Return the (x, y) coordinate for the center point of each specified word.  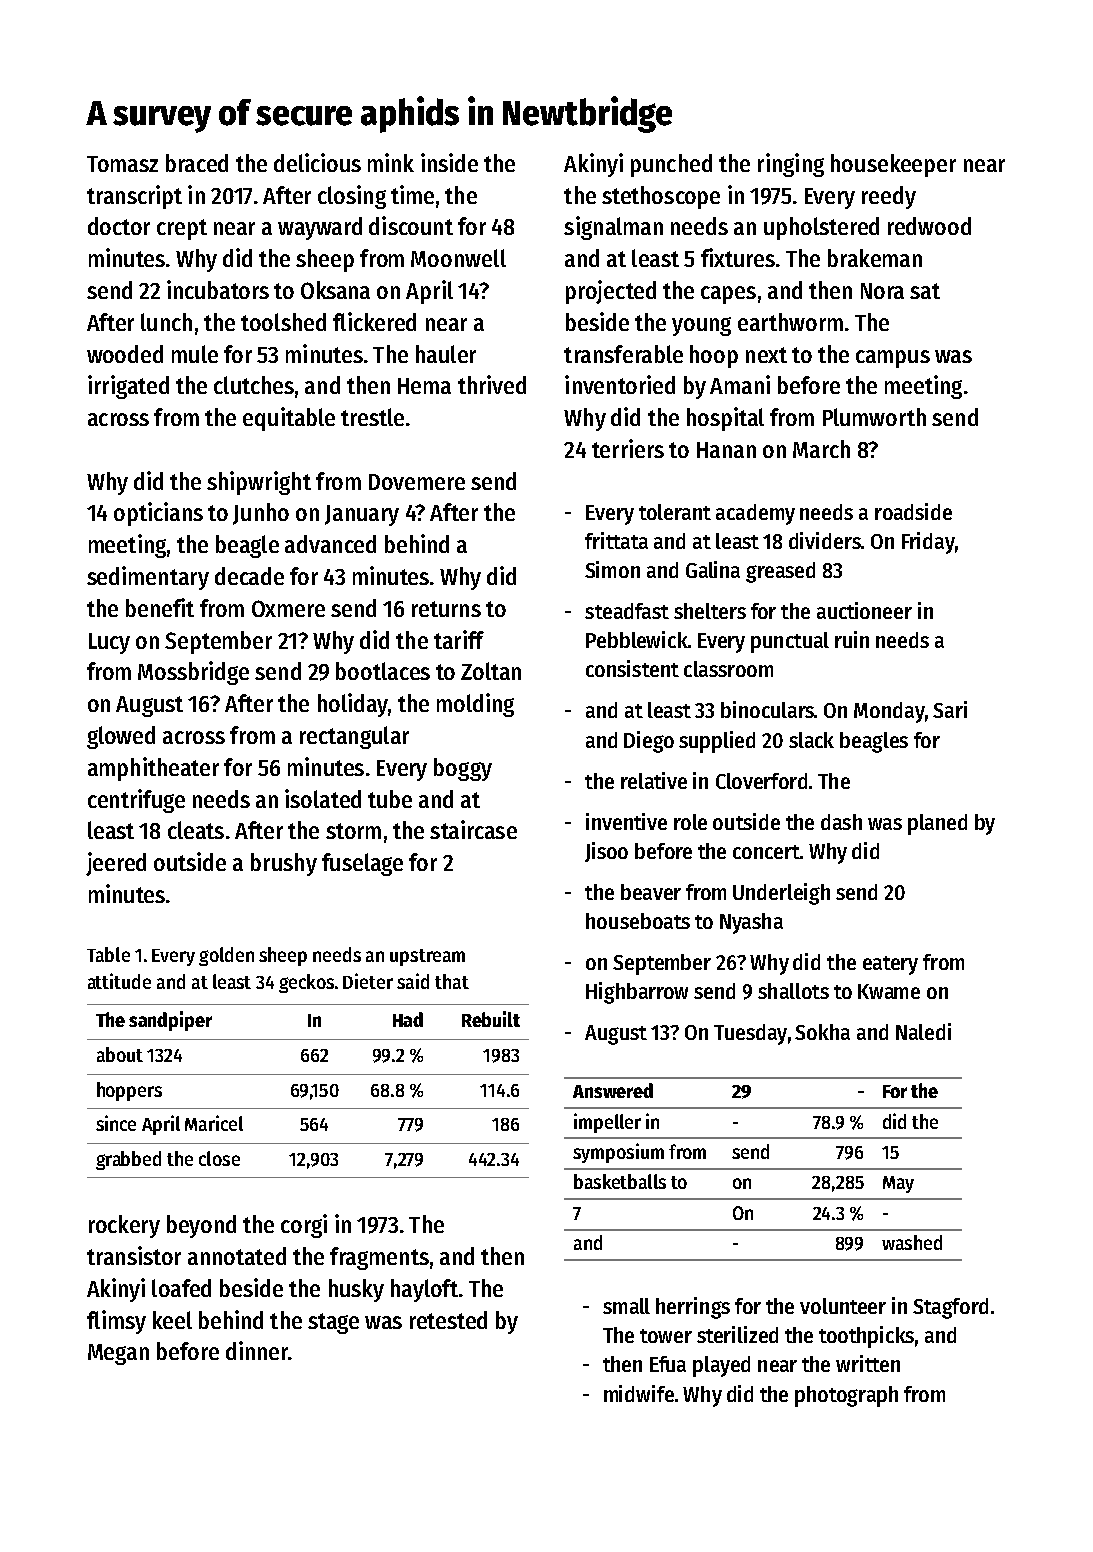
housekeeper (893, 165)
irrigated (128, 387)
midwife (639, 1393)
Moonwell (458, 258)
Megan (118, 1354)
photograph (846, 1396)
